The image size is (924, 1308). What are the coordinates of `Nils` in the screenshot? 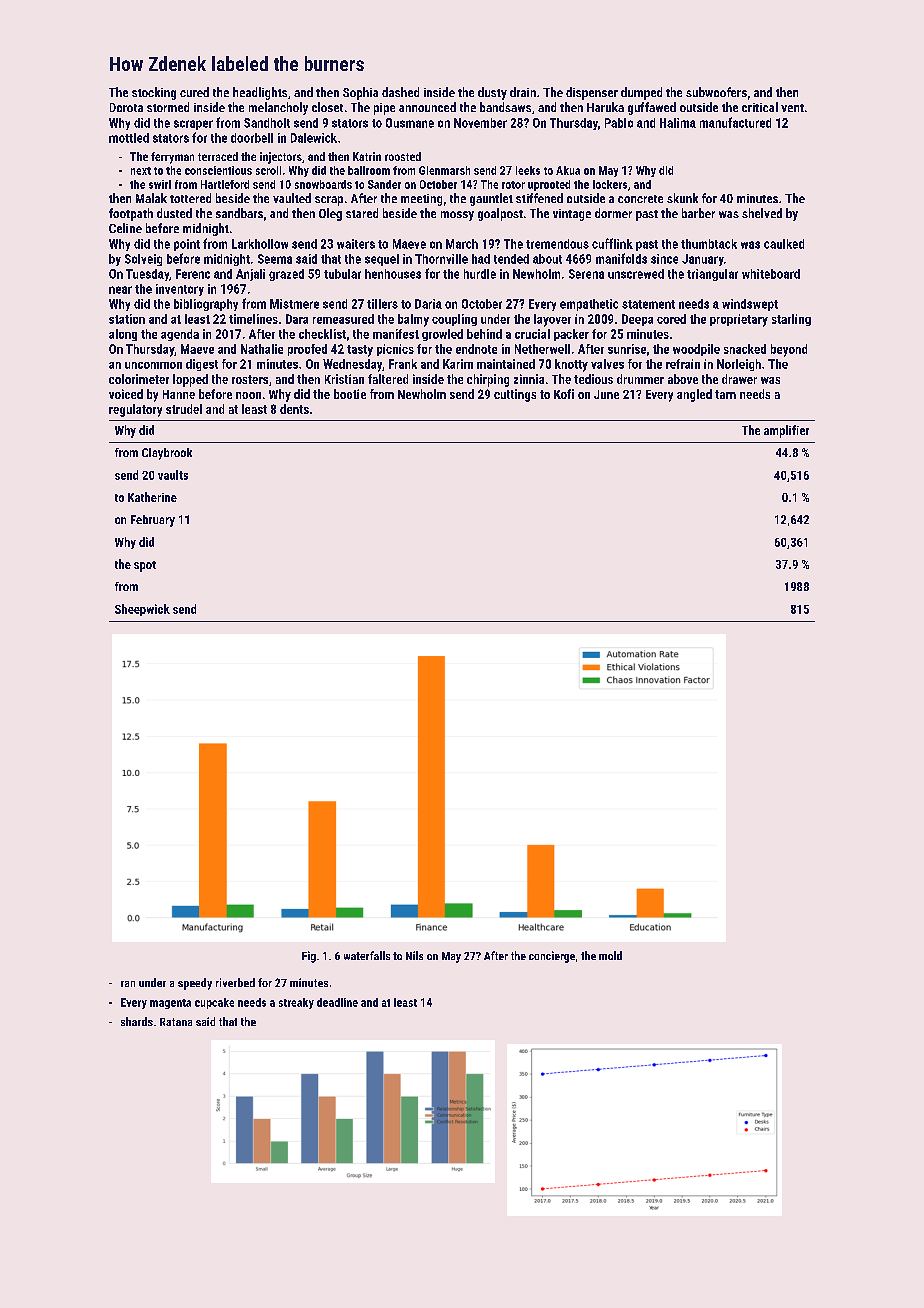 It's located at (414, 955).
